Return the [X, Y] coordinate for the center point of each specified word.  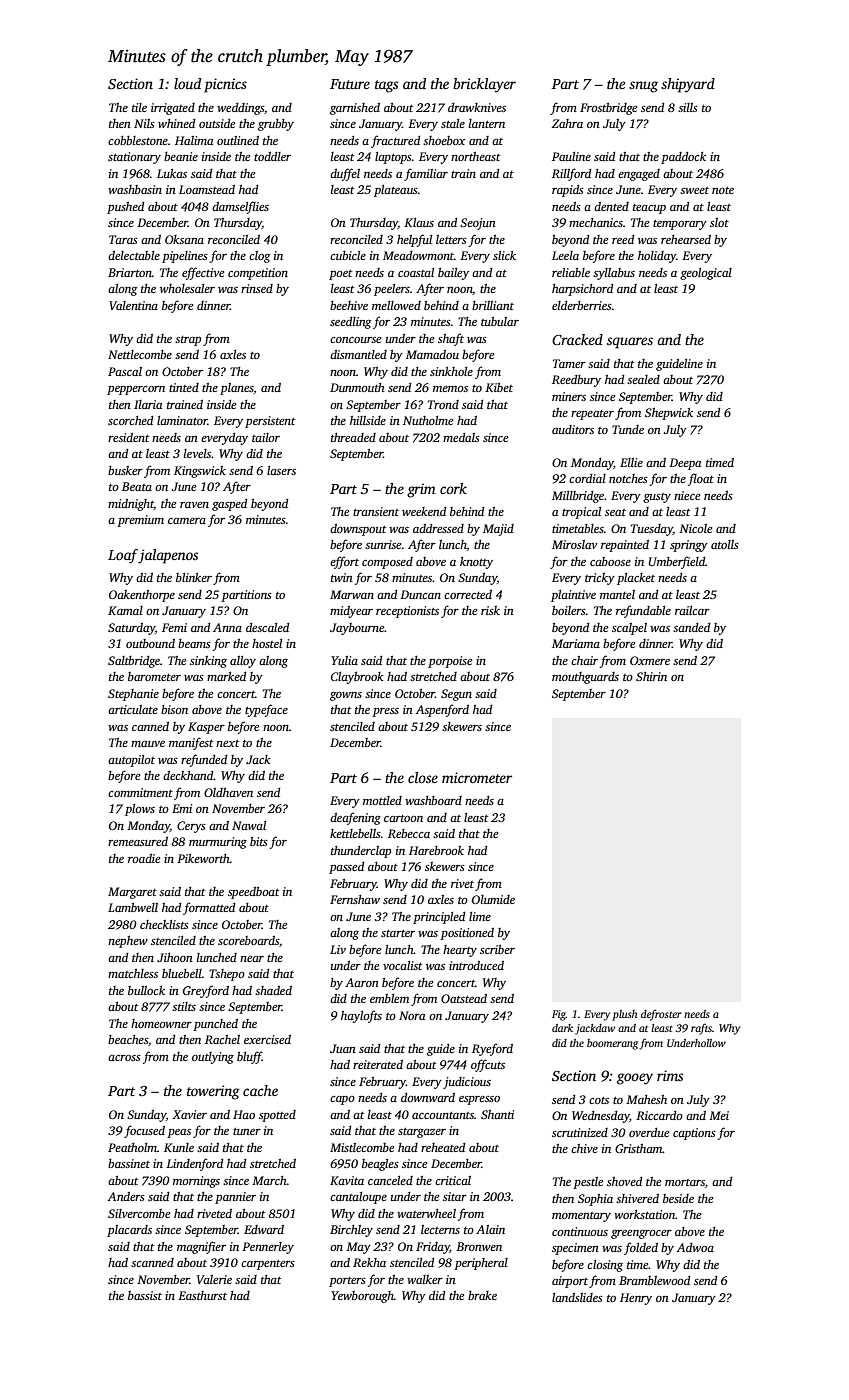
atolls [725, 544]
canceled [390, 1180]
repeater [592, 415]
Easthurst [202, 1295]
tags [386, 86]
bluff [249, 1057]
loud [187, 83]
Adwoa [695, 1247]
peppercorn [136, 390]
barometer [154, 676]
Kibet [499, 387]
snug [643, 87]
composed [387, 563]
